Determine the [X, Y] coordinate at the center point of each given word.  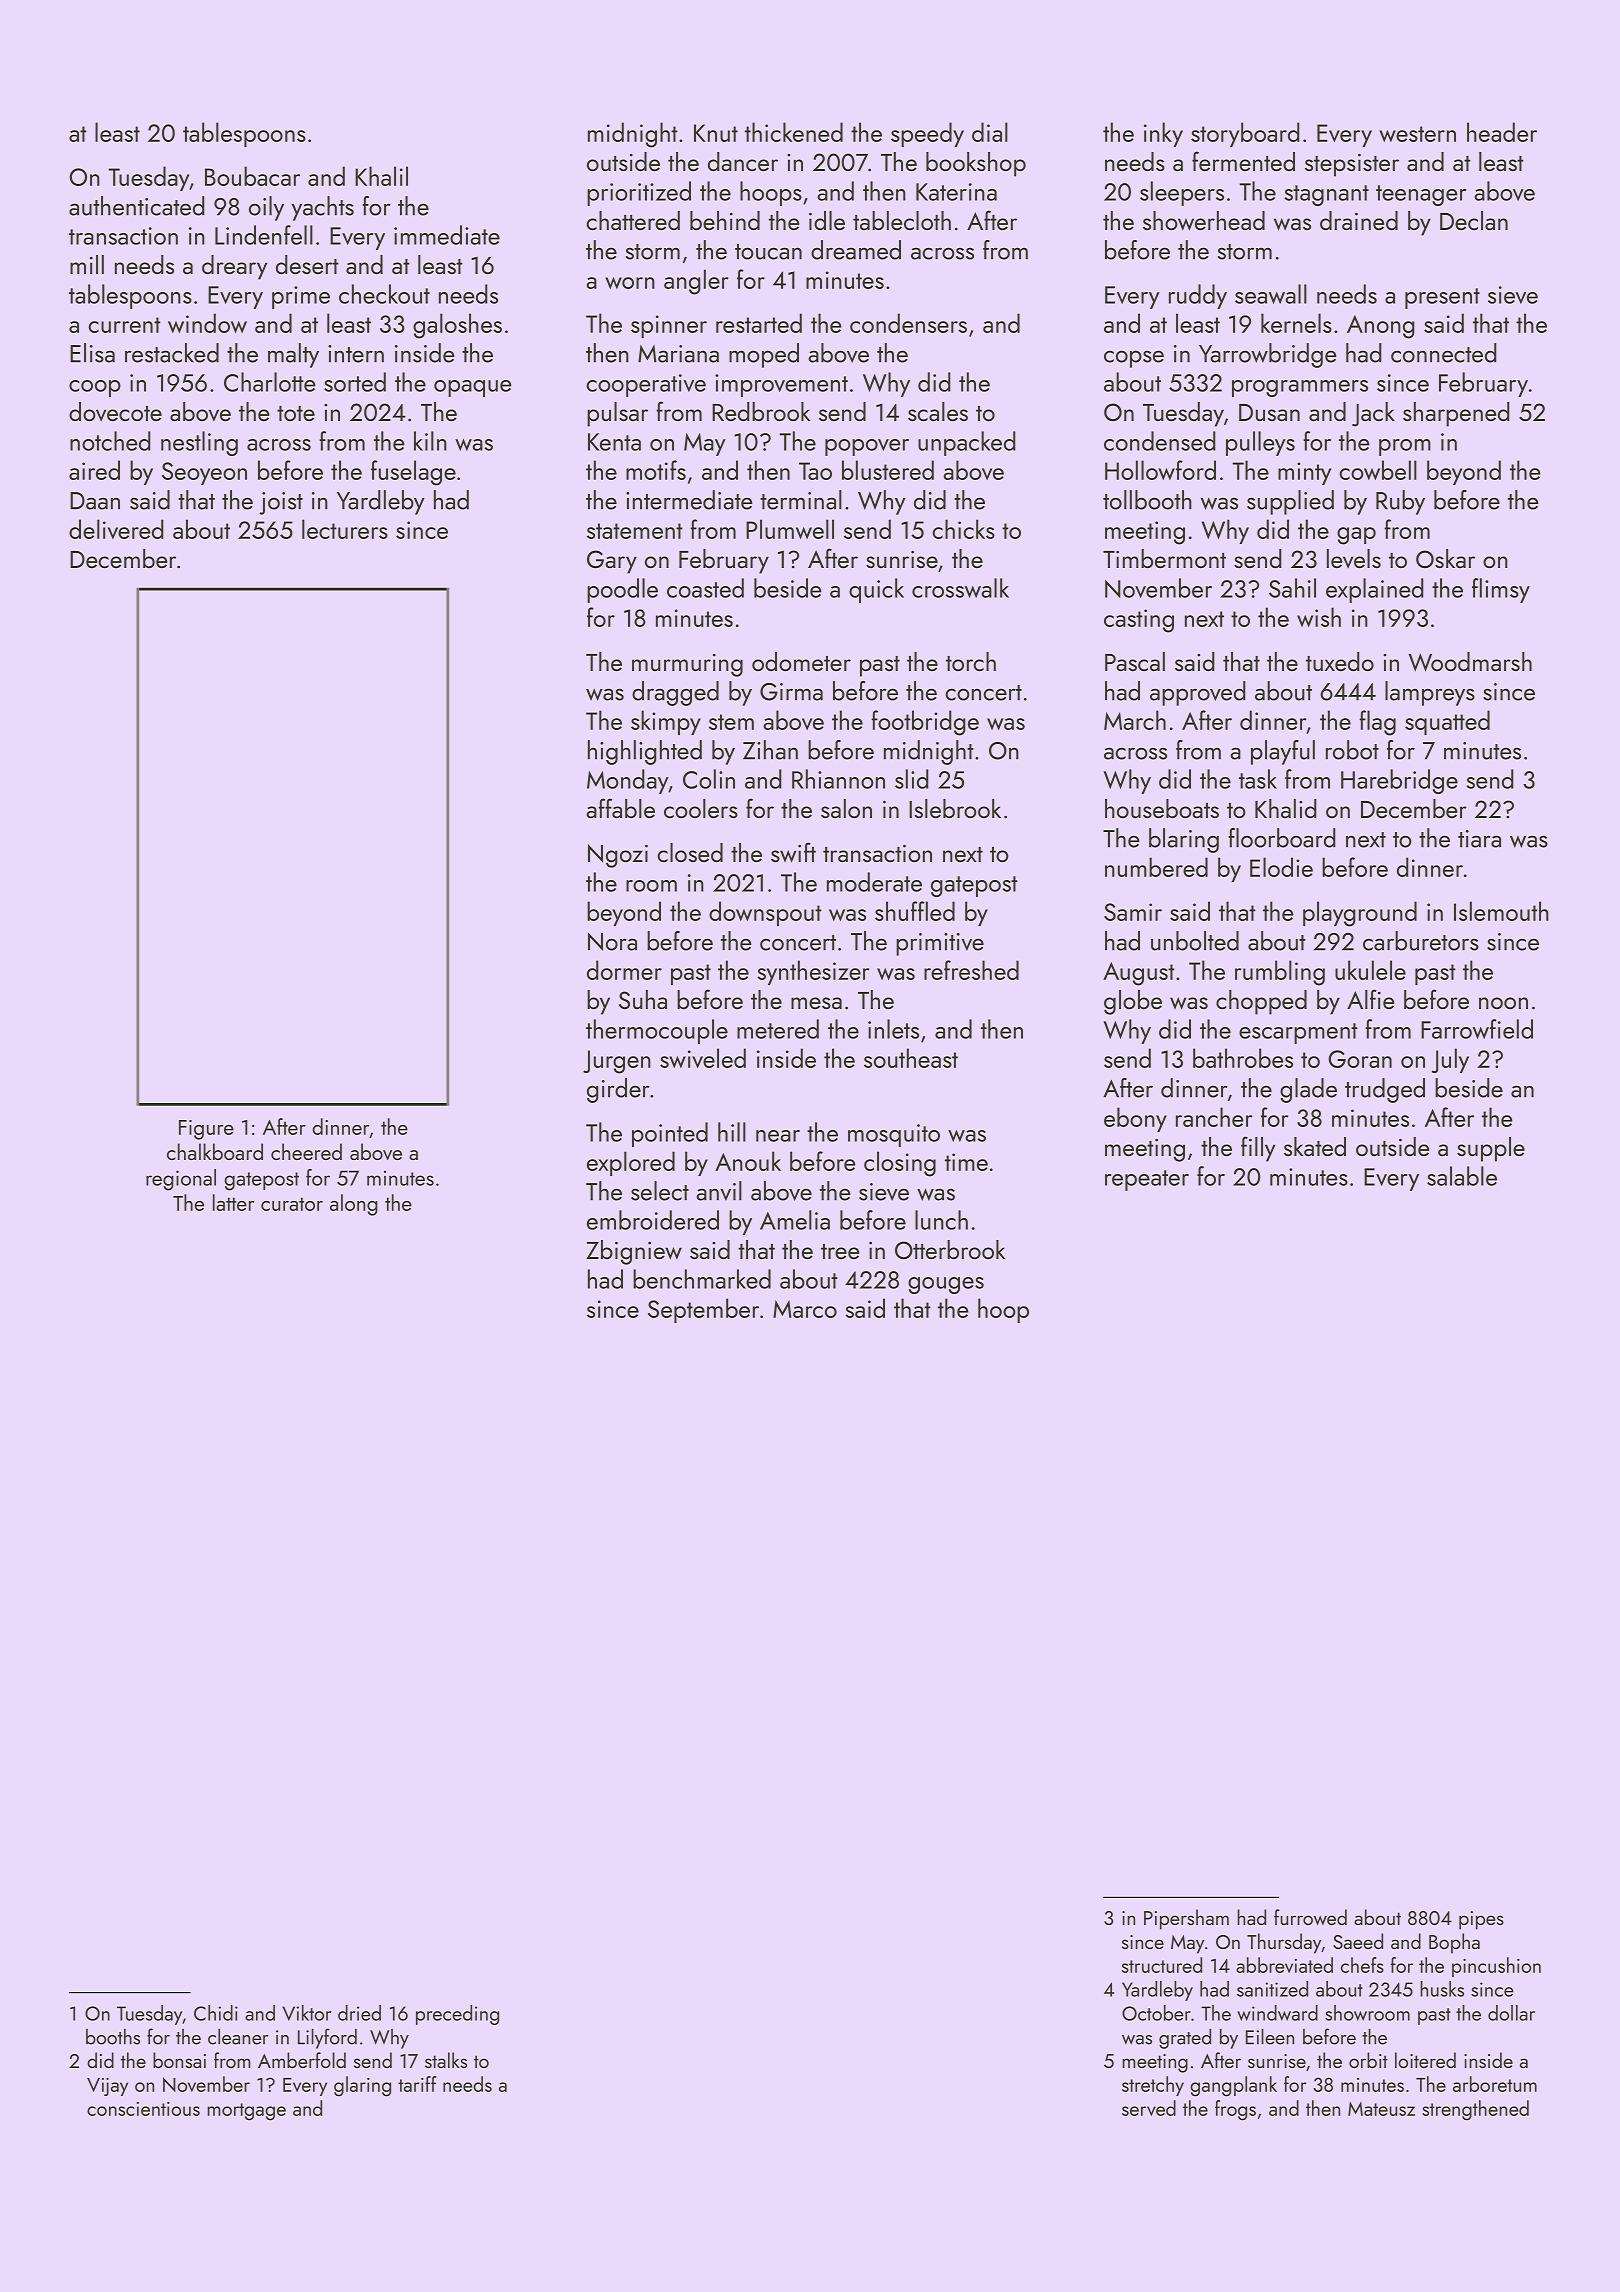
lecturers [345, 529]
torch [971, 661]
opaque [472, 388]
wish [1319, 617]
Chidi [216, 2013]
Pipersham [1186, 1919]
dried [359, 2013]
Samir [1133, 912]
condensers [908, 323]
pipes [1481, 1920]
